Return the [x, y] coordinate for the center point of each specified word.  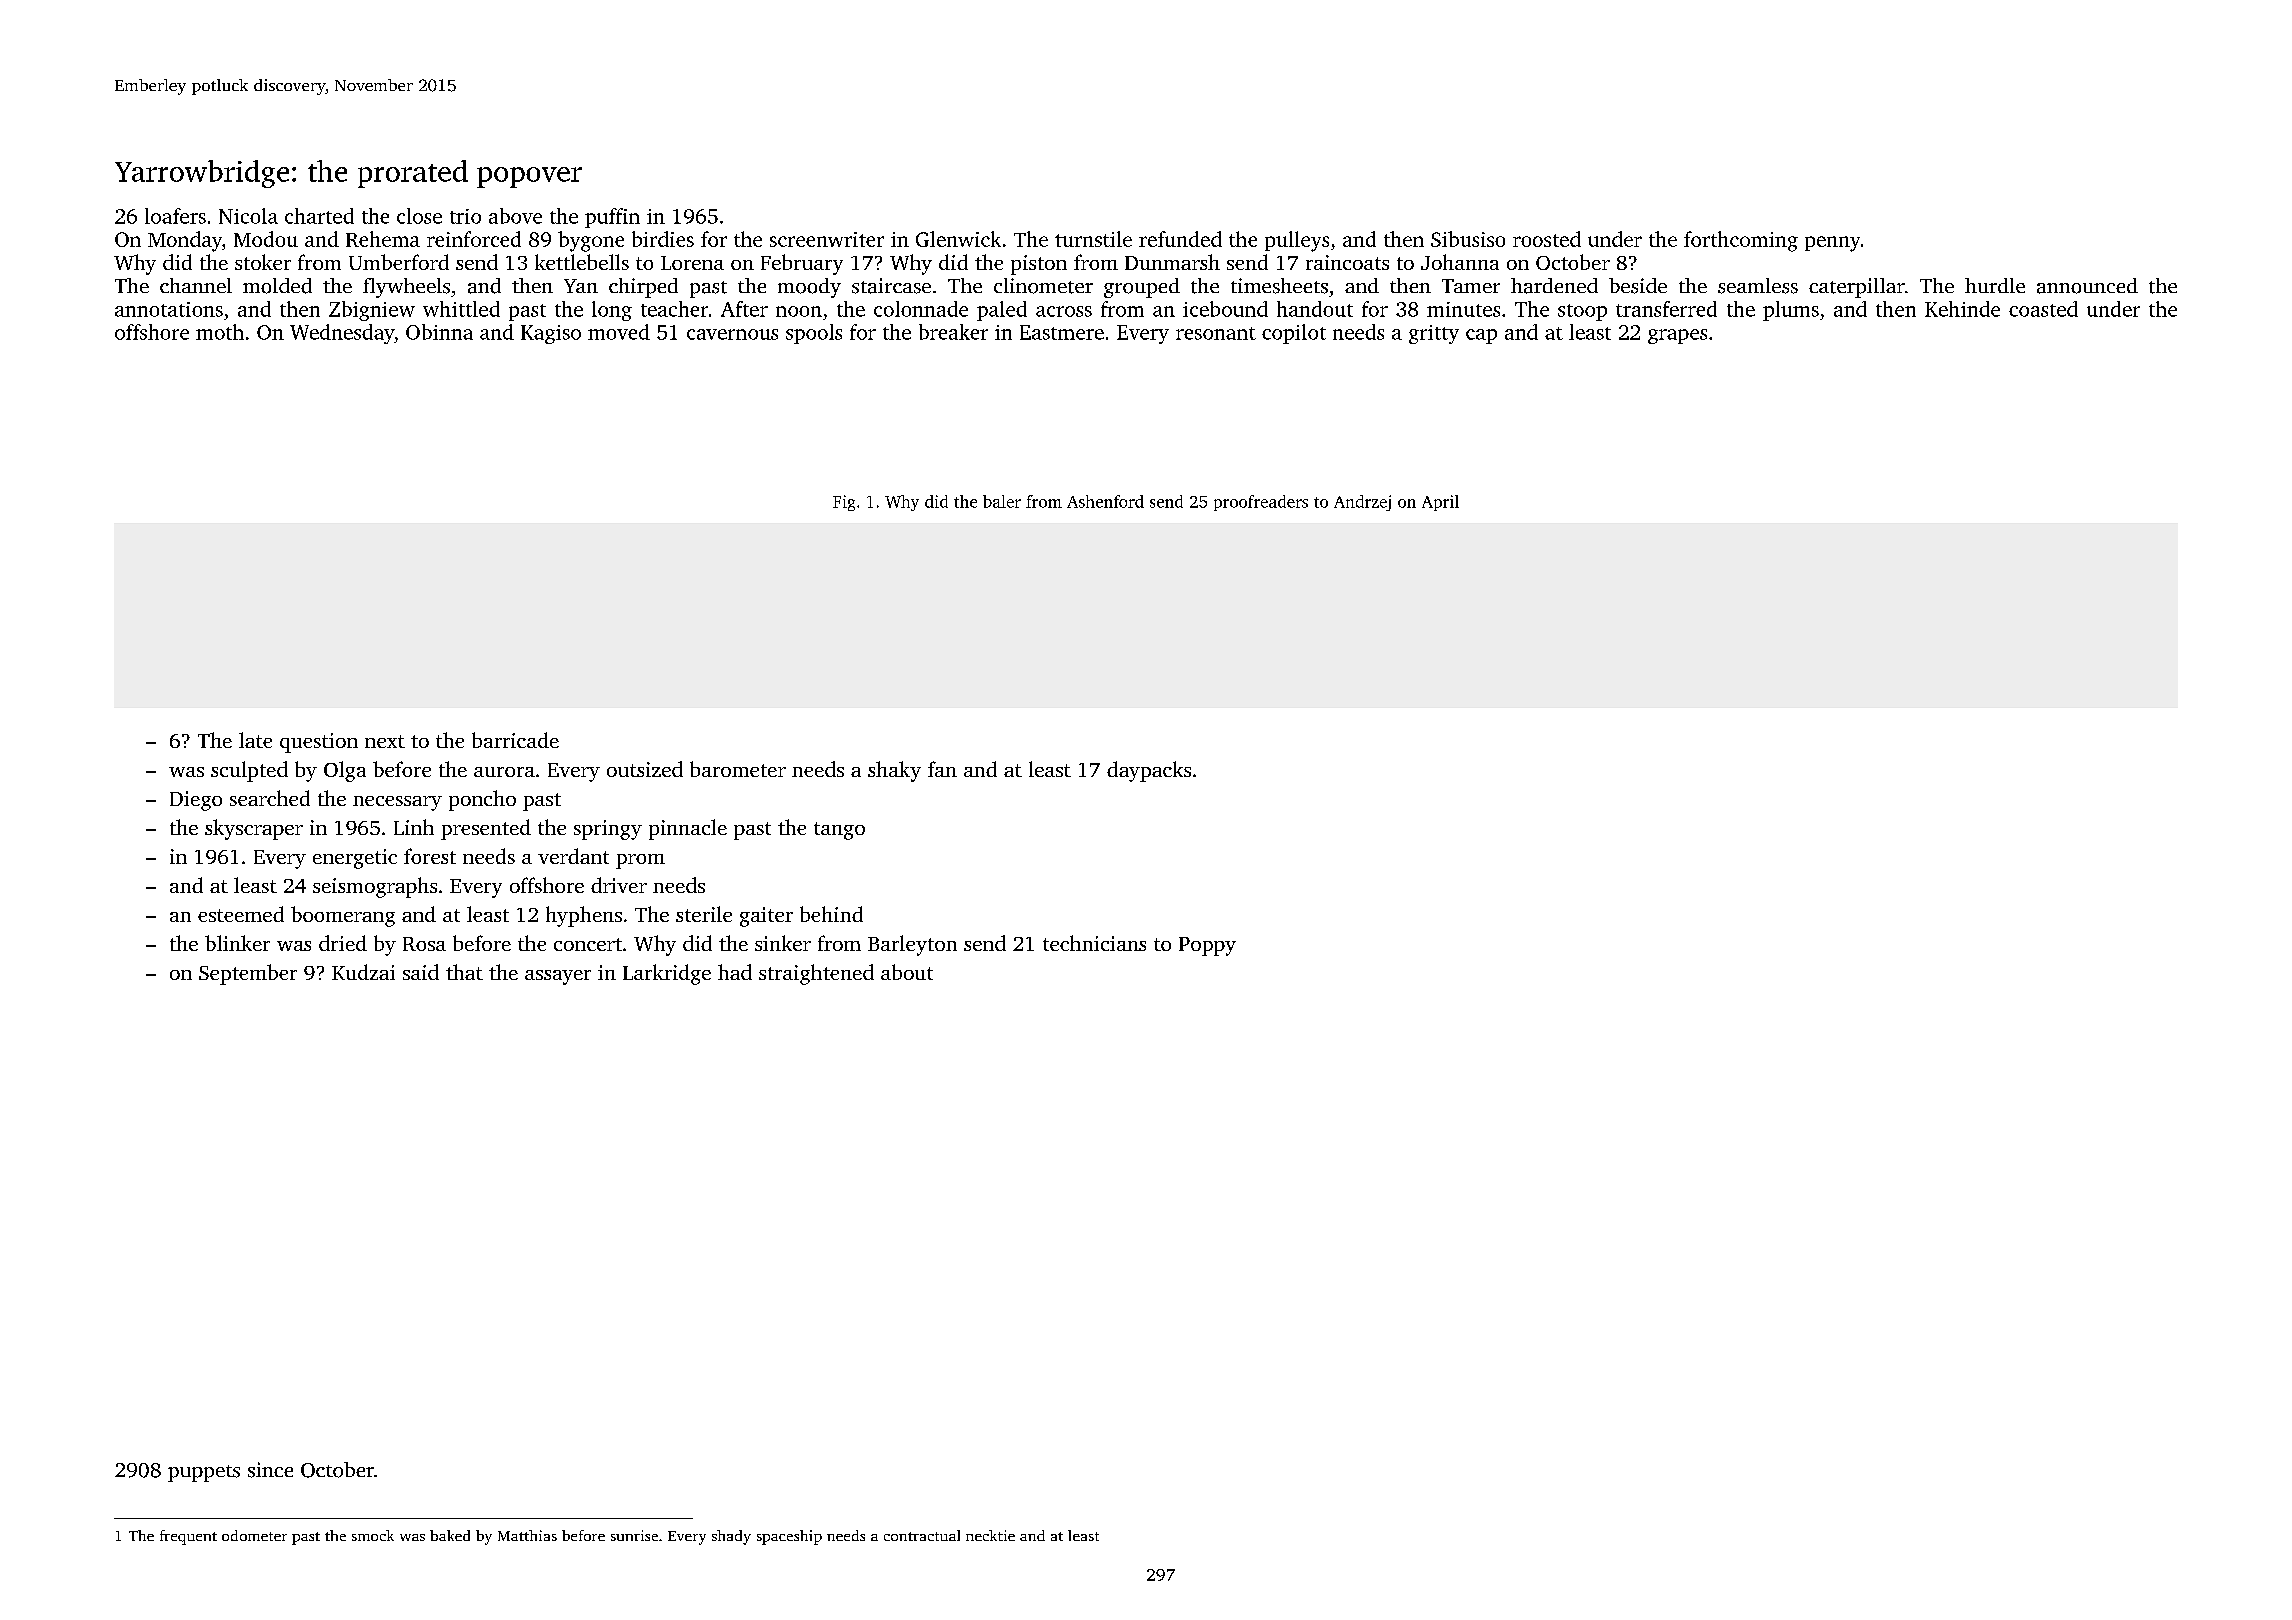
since [270, 1470]
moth [220, 332]
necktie [990, 1535]
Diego [196, 801]
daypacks [1149, 771]
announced [2087, 286]
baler [1002, 501]
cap [1481, 336]
